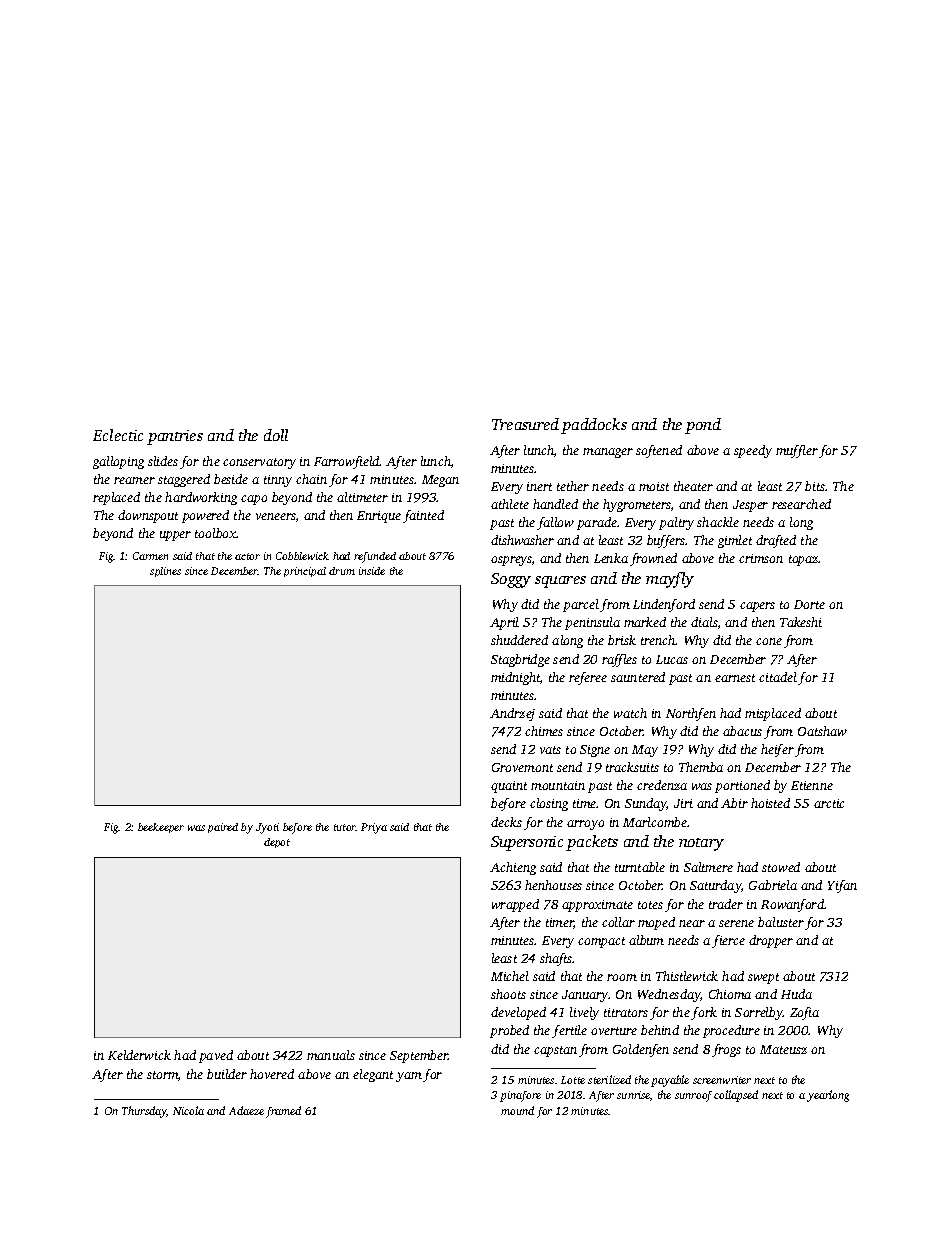 The image size is (952, 1233). I want to click on mayfly, so click(670, 580).
